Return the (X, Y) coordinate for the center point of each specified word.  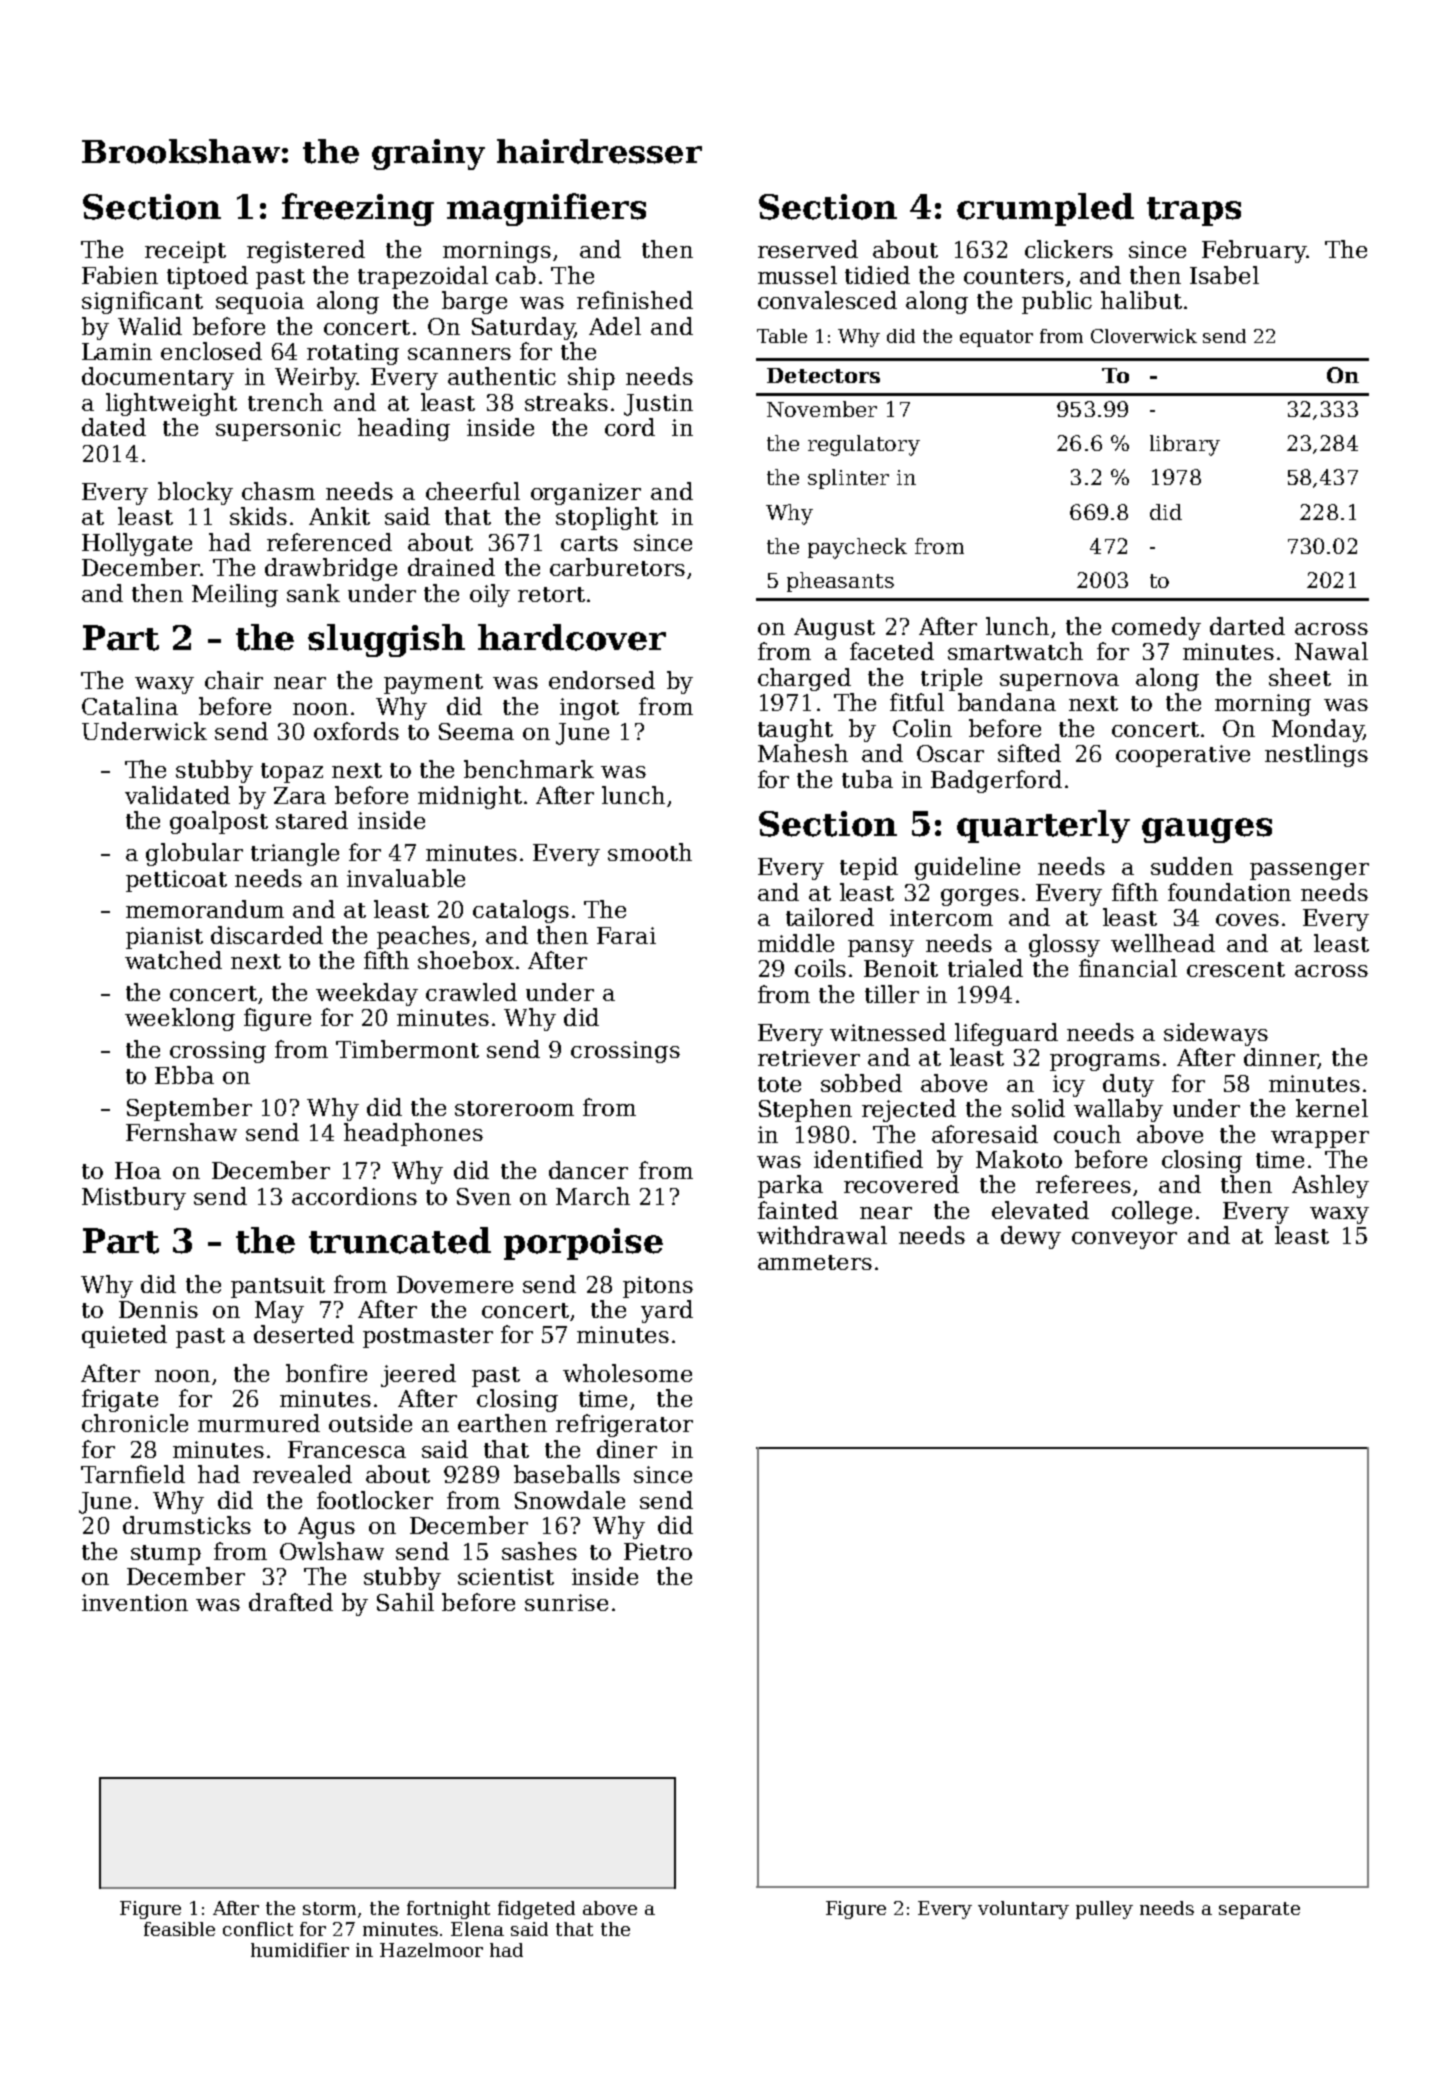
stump (166, 1555)
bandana (1007, 702)
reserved (808, 249)
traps (1194, 211)
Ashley (1330, 1186)
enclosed (211, 351)
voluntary (1023, 1910)
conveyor (1124, 1240)
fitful (917, 702)
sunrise (566, 1602)
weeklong (180, 1019)
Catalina (130, 706)
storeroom (514, 1108)
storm (329, 1908)
